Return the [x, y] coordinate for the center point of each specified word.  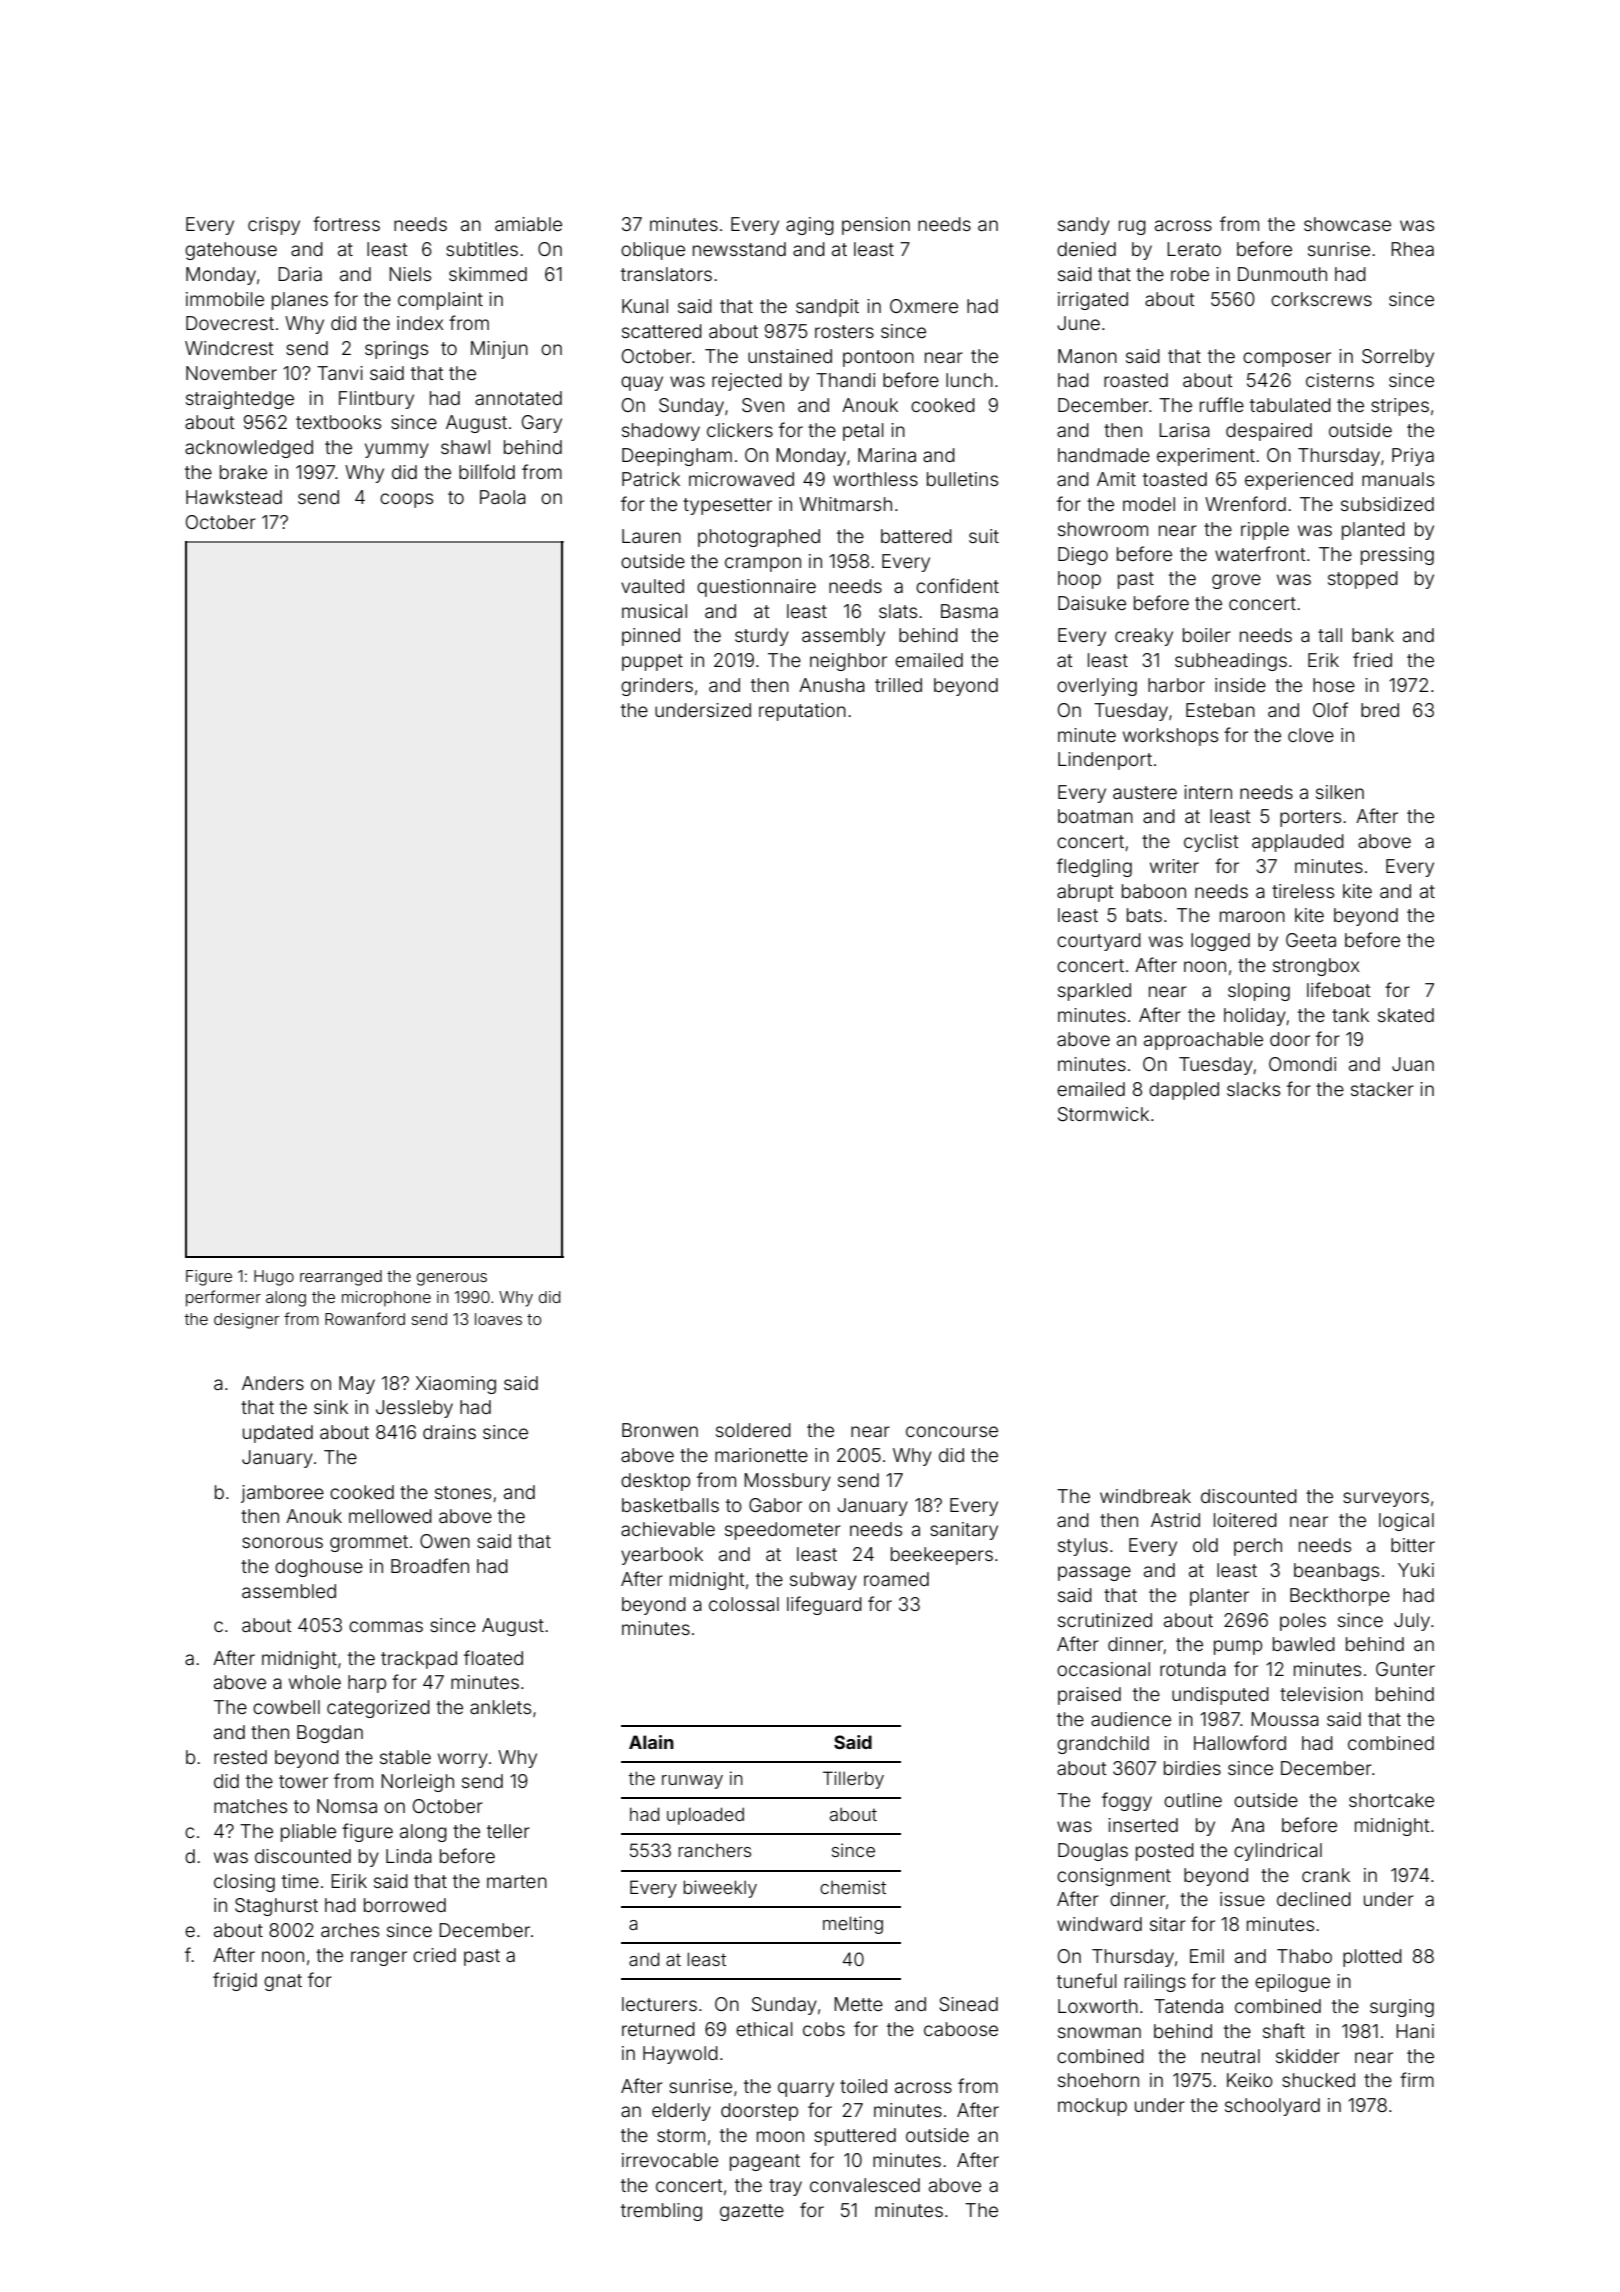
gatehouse [231, 251]
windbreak [1145, 1496]
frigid [235, 1981]
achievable [668, 1529]
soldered [753, 1430]
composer [1287, 359]
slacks [1253, 1089]
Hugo [274, 1278]
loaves [498, 1319]
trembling [661, 2212]
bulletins [962, 479]
